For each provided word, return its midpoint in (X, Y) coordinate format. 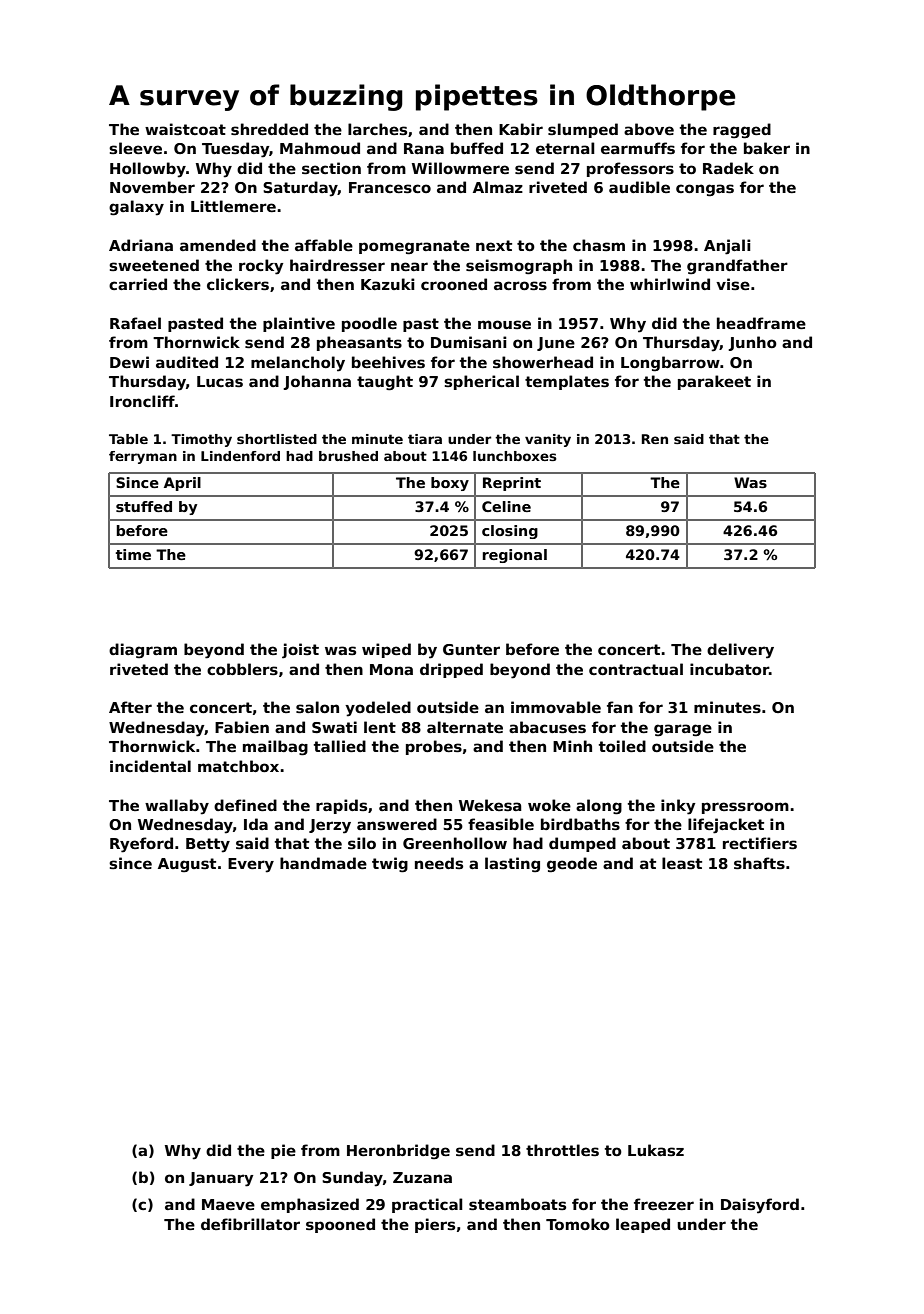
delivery (740, 651)
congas (705, 190)
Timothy (201, 440)
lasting (512, 865)
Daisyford (760, 1206)
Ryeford (141, 845)
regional (515, 556)
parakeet (714, 382)
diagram (143, 651)
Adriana (141, 245)
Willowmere (460, 168)
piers (435, 1225)
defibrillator (250, 1224)
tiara (425, 439)
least (682, 863)
